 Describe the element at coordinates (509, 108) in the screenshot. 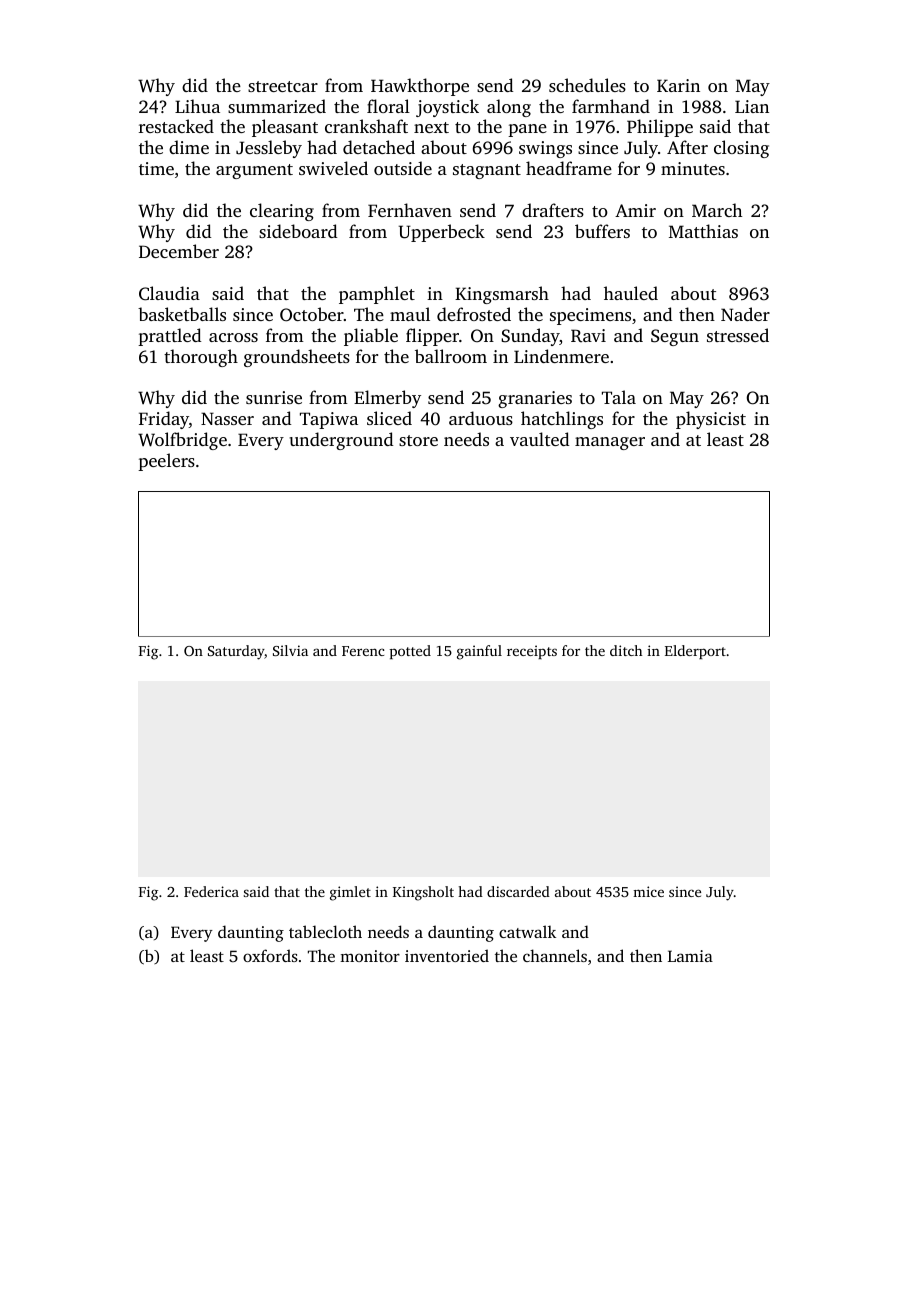

I see `along` at that location.
